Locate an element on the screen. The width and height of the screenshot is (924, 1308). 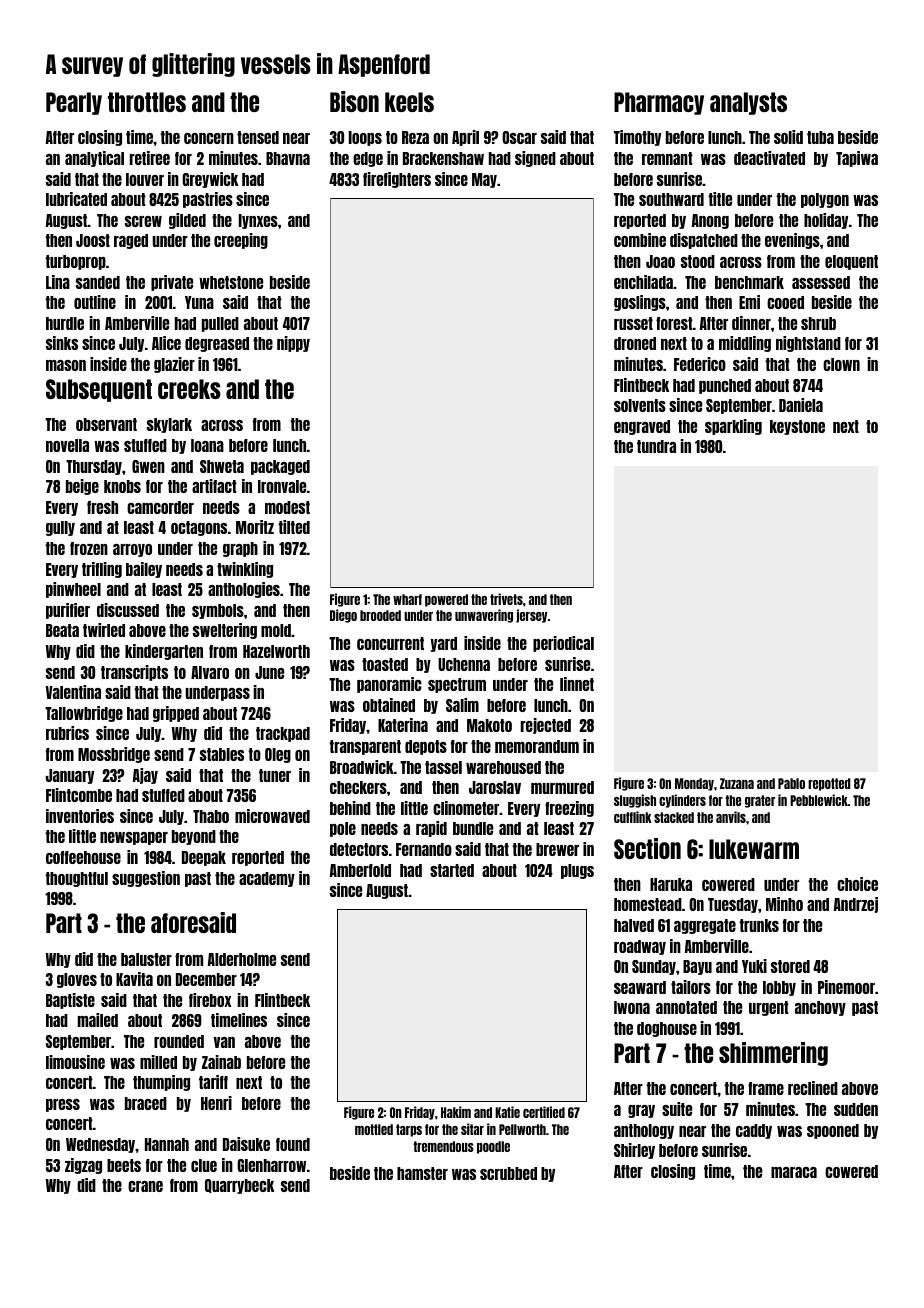
scrubbed is located at coordinates (508, 1173).
